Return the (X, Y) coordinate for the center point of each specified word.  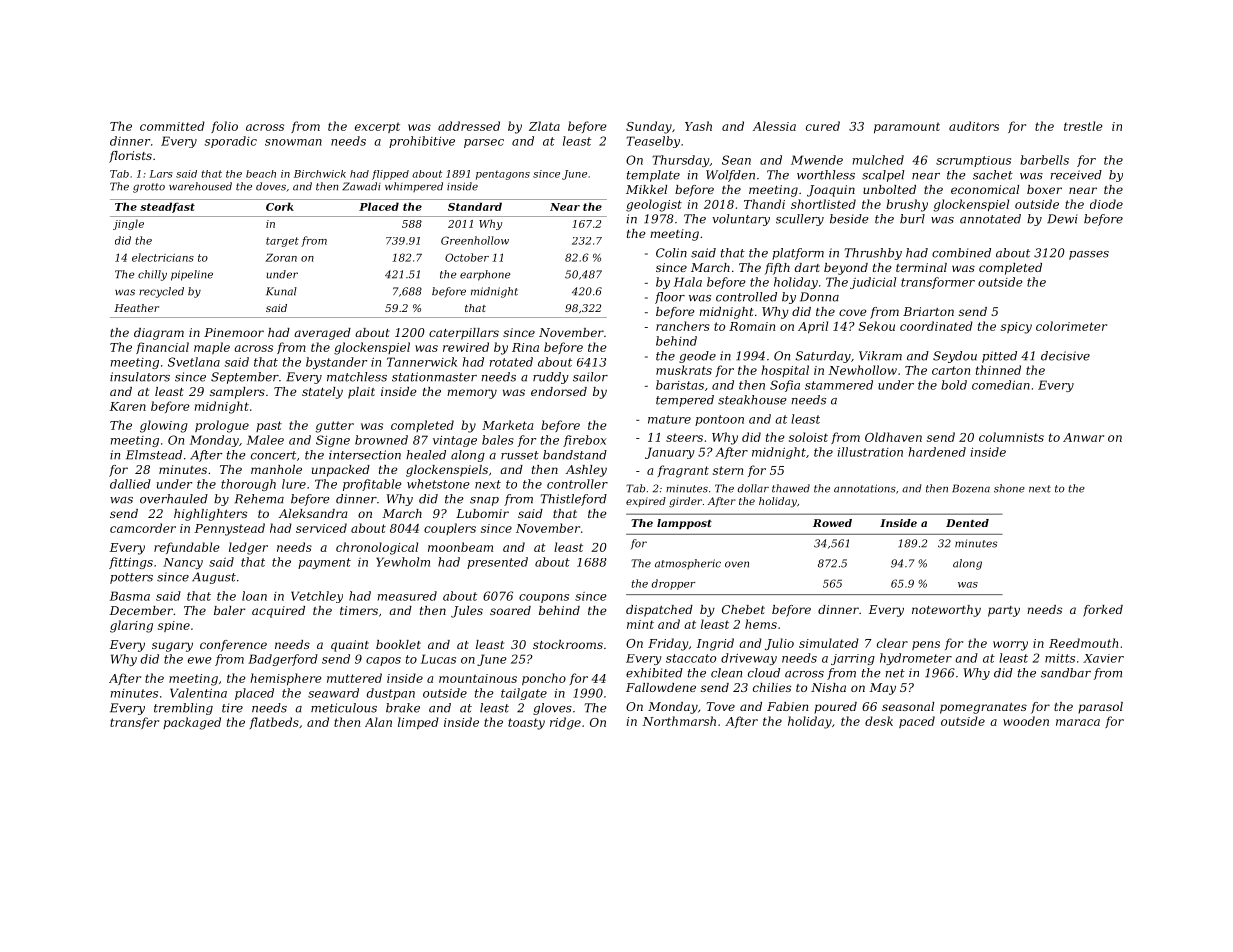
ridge (565, 723)
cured (823, 126)
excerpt (377, 127)
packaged (192, 723)
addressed (469, 126)
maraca (1078, 722)
